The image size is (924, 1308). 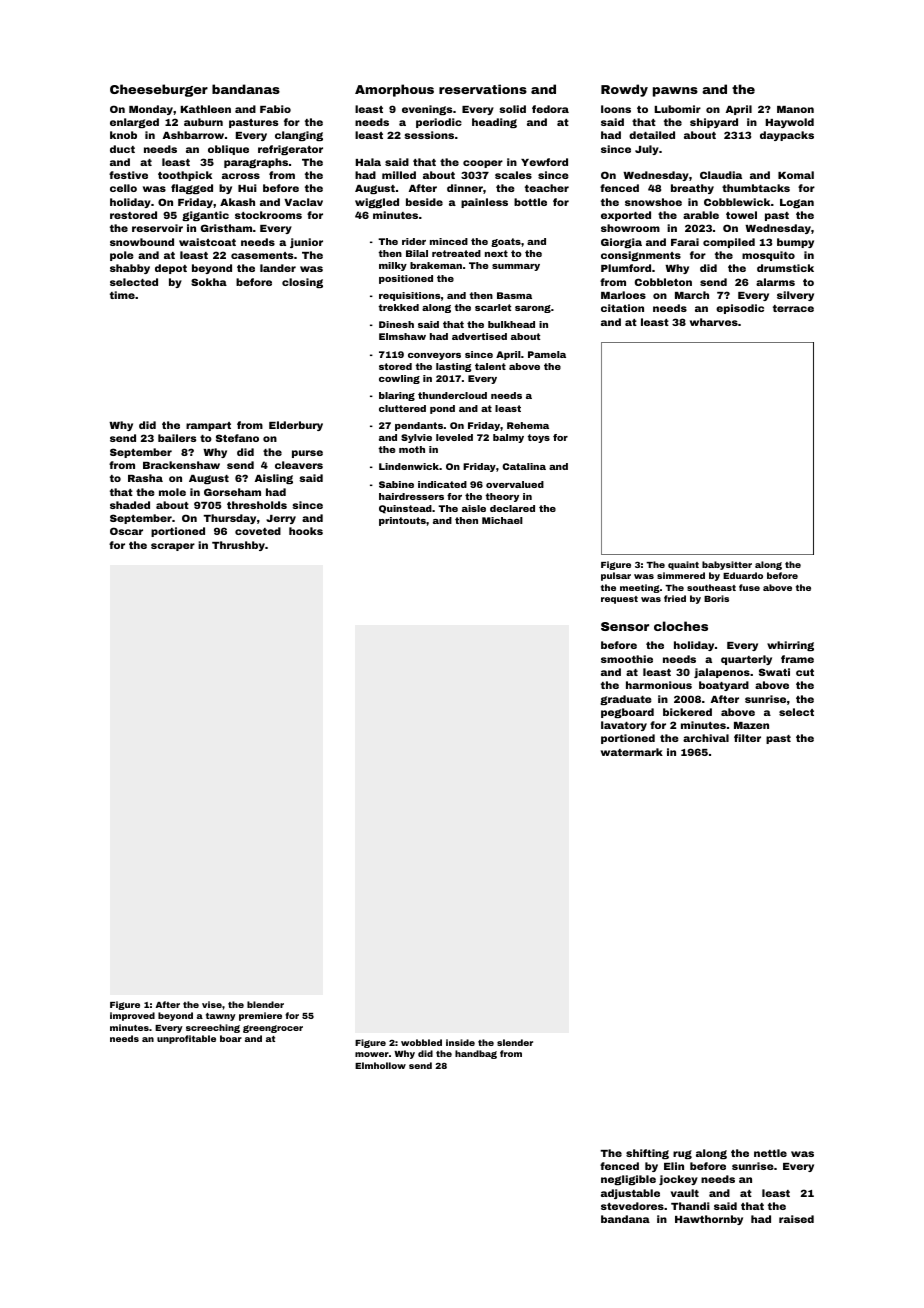 What do you see at coordinates (711, 587) in the image?
I see `southeast` at bounding box center [711, 587].
